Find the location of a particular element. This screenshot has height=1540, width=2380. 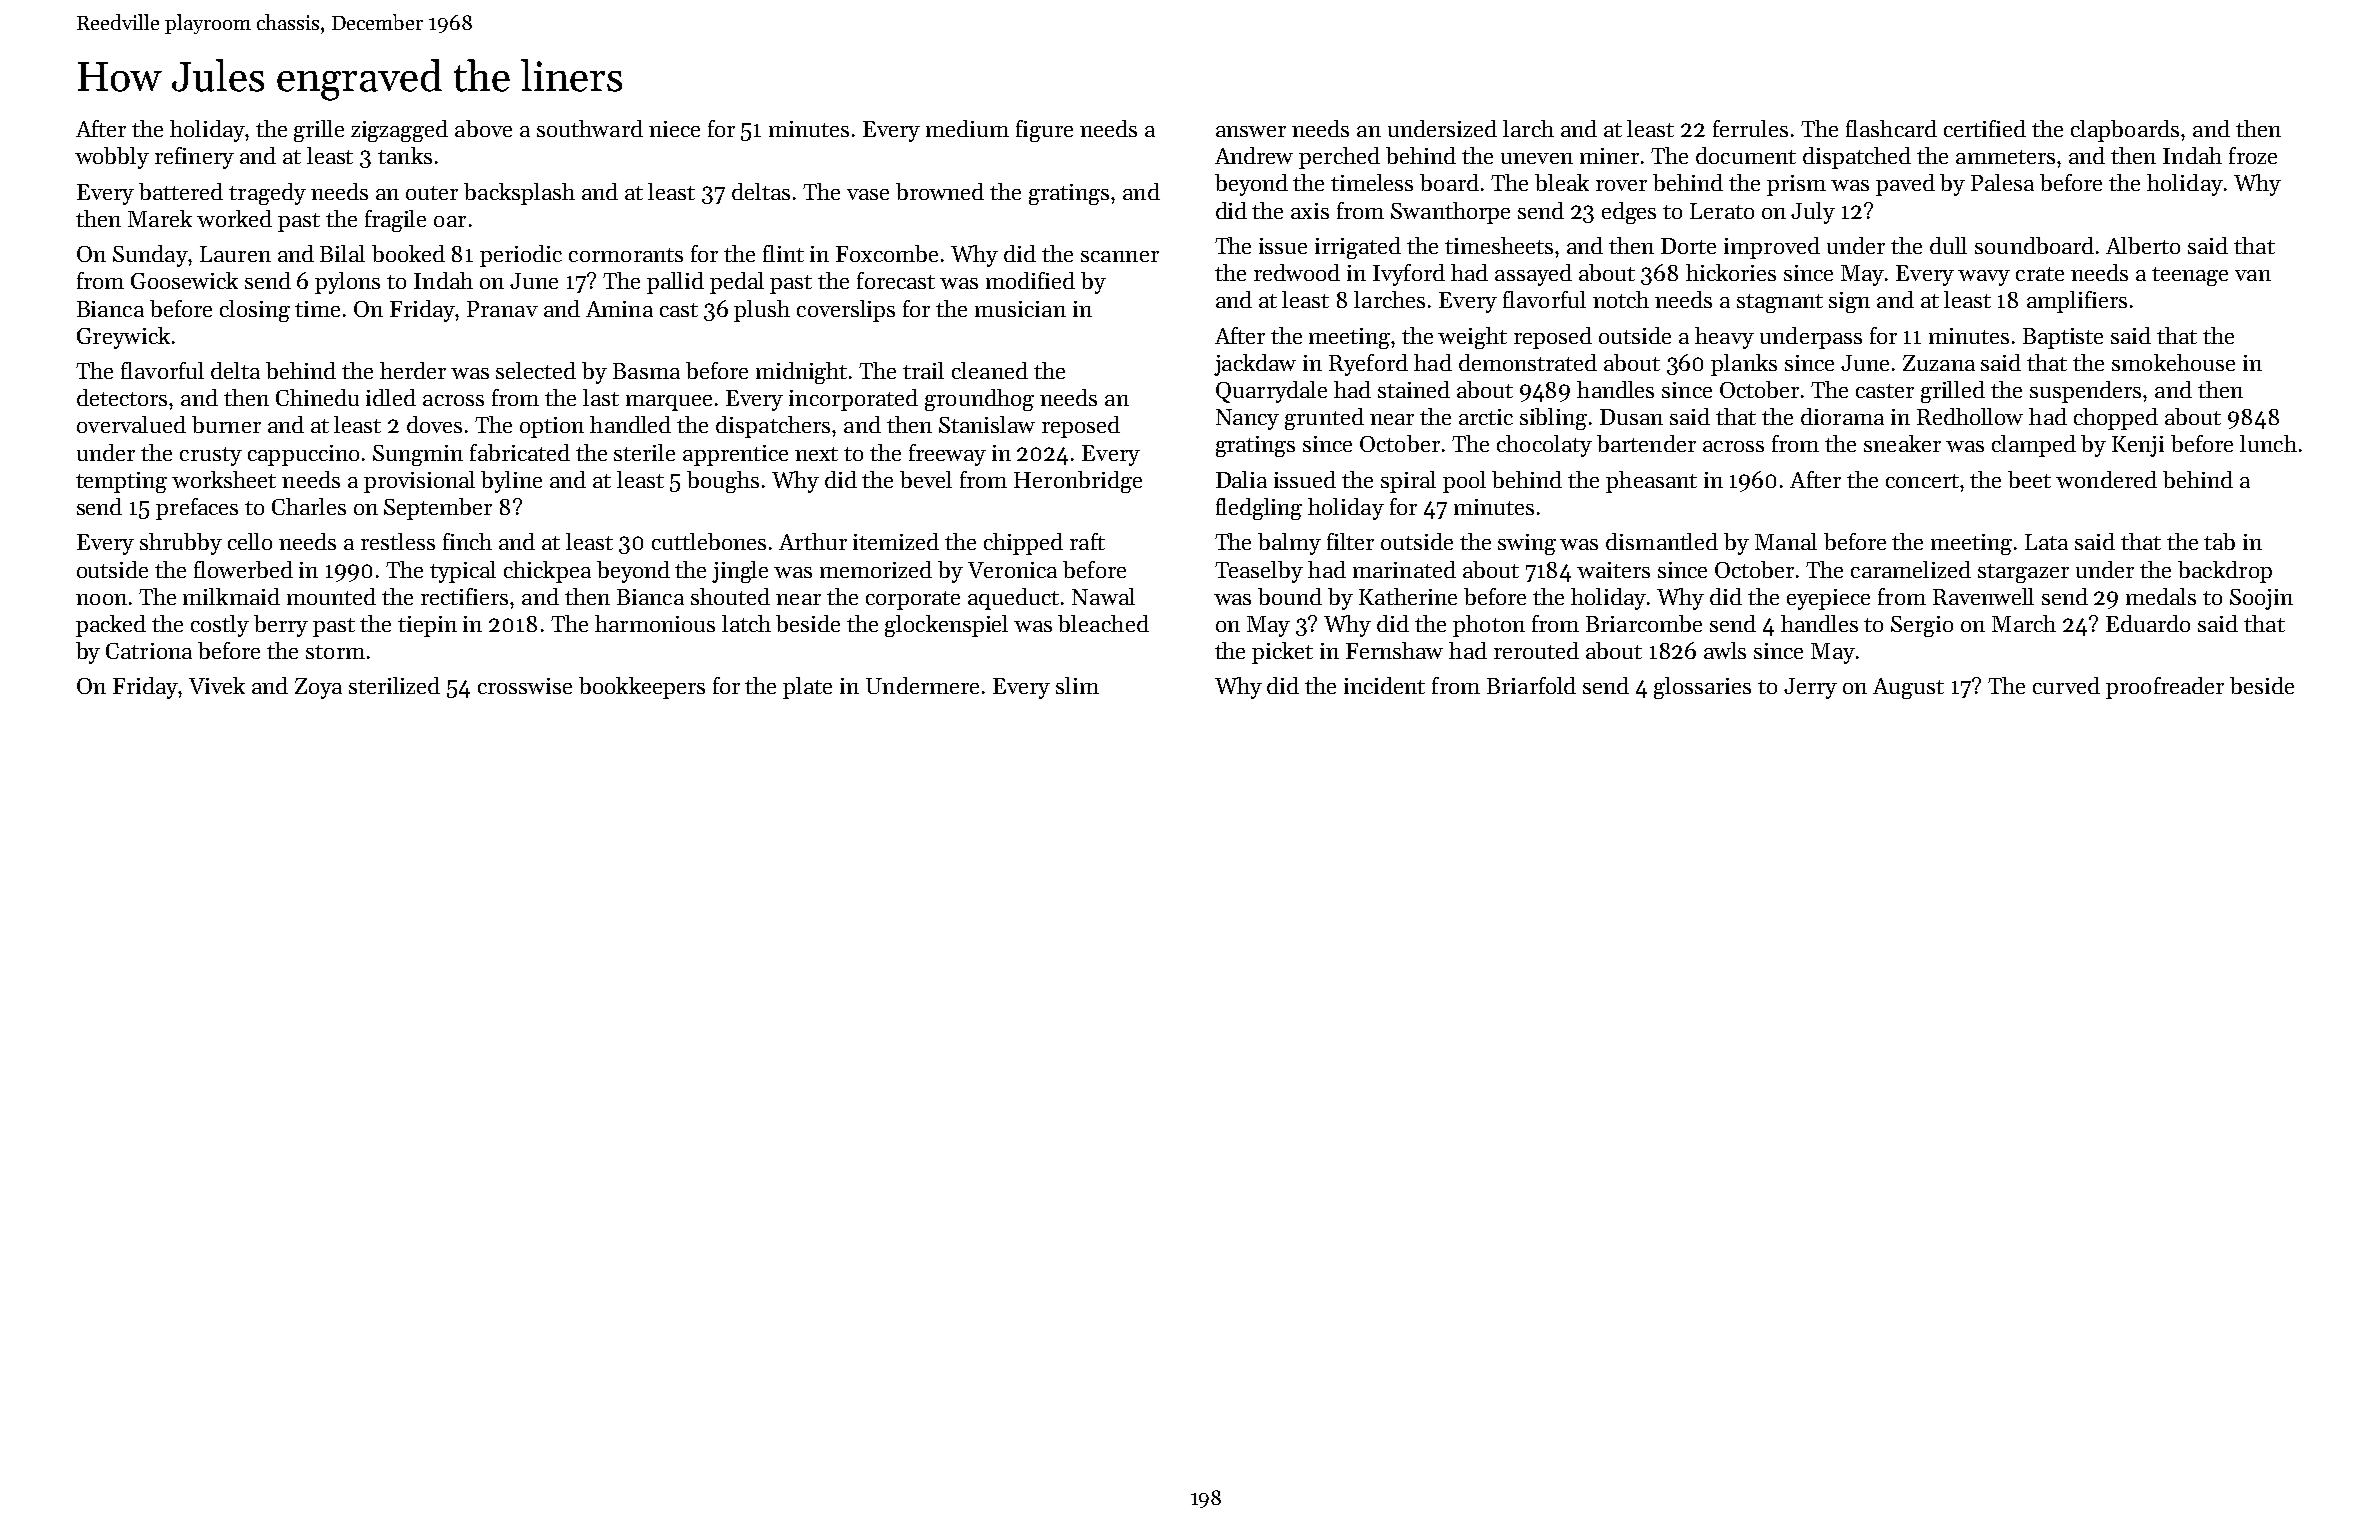

harmonious is located at coordinates (655, 623).
